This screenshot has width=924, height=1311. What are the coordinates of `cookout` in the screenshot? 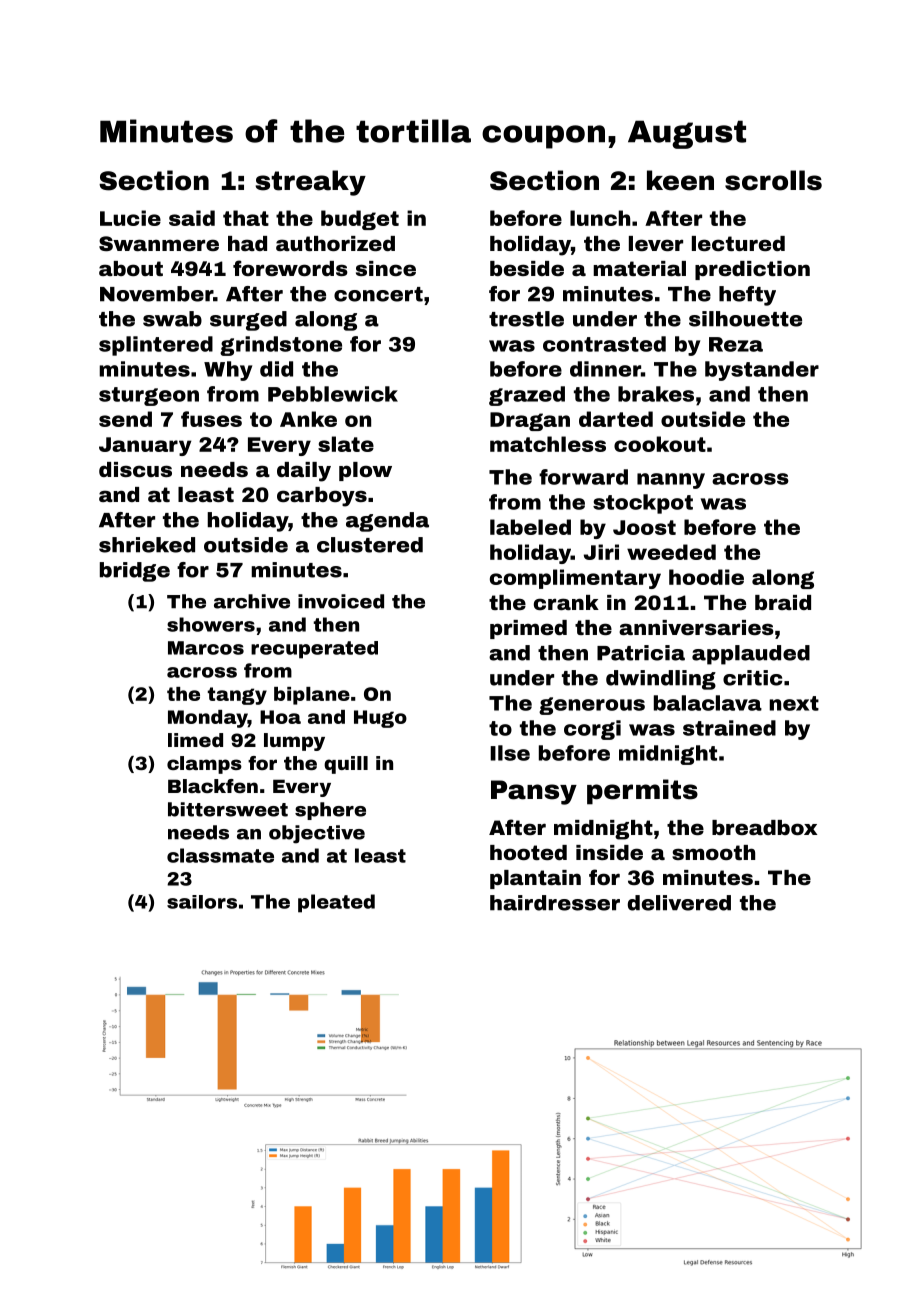 It's located at (660, 444).
